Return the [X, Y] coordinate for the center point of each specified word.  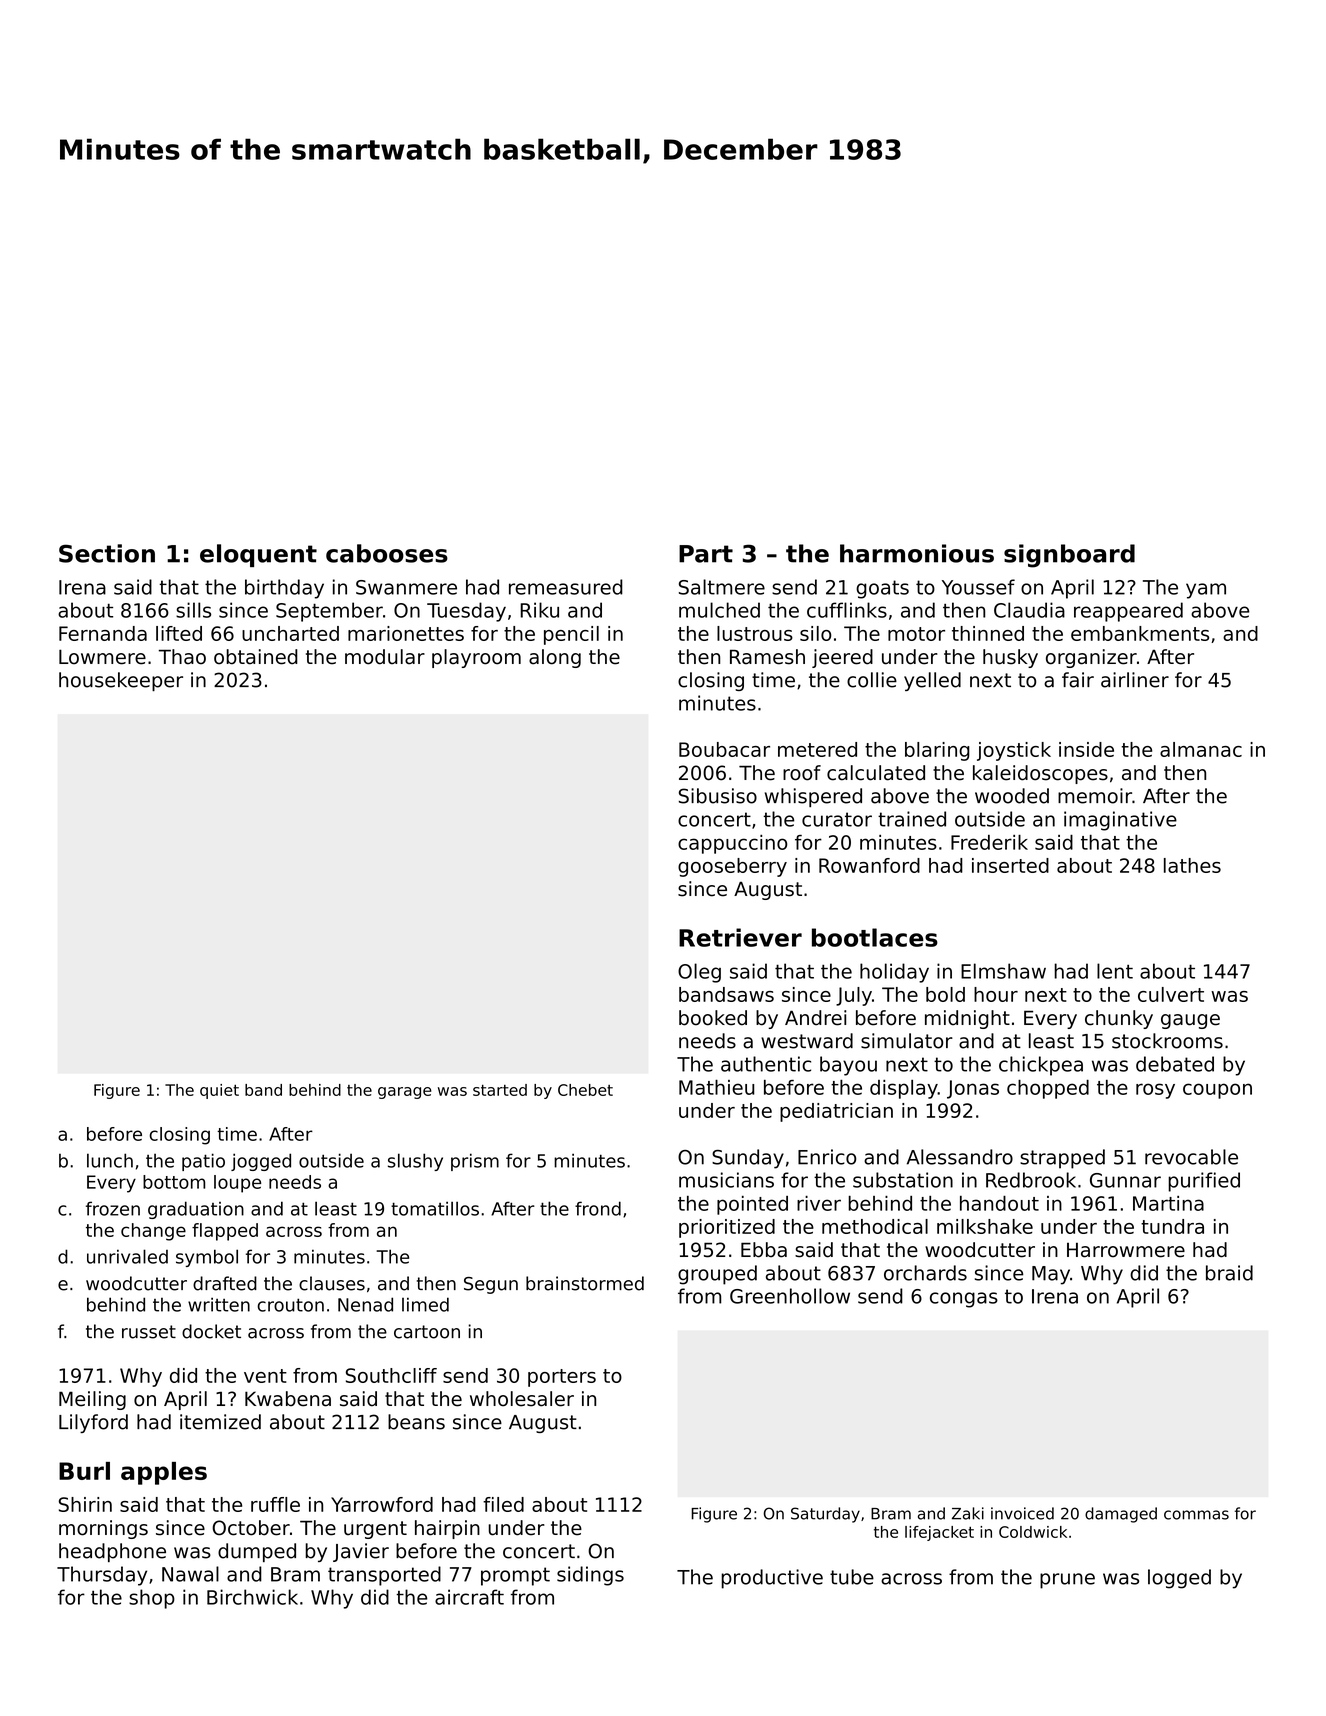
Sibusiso [718, 796]
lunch [110, 1160]
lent [1115, 971]
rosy [1155, 1091]
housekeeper [121, 681]
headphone [112, 1552]
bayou [848, 1066]
